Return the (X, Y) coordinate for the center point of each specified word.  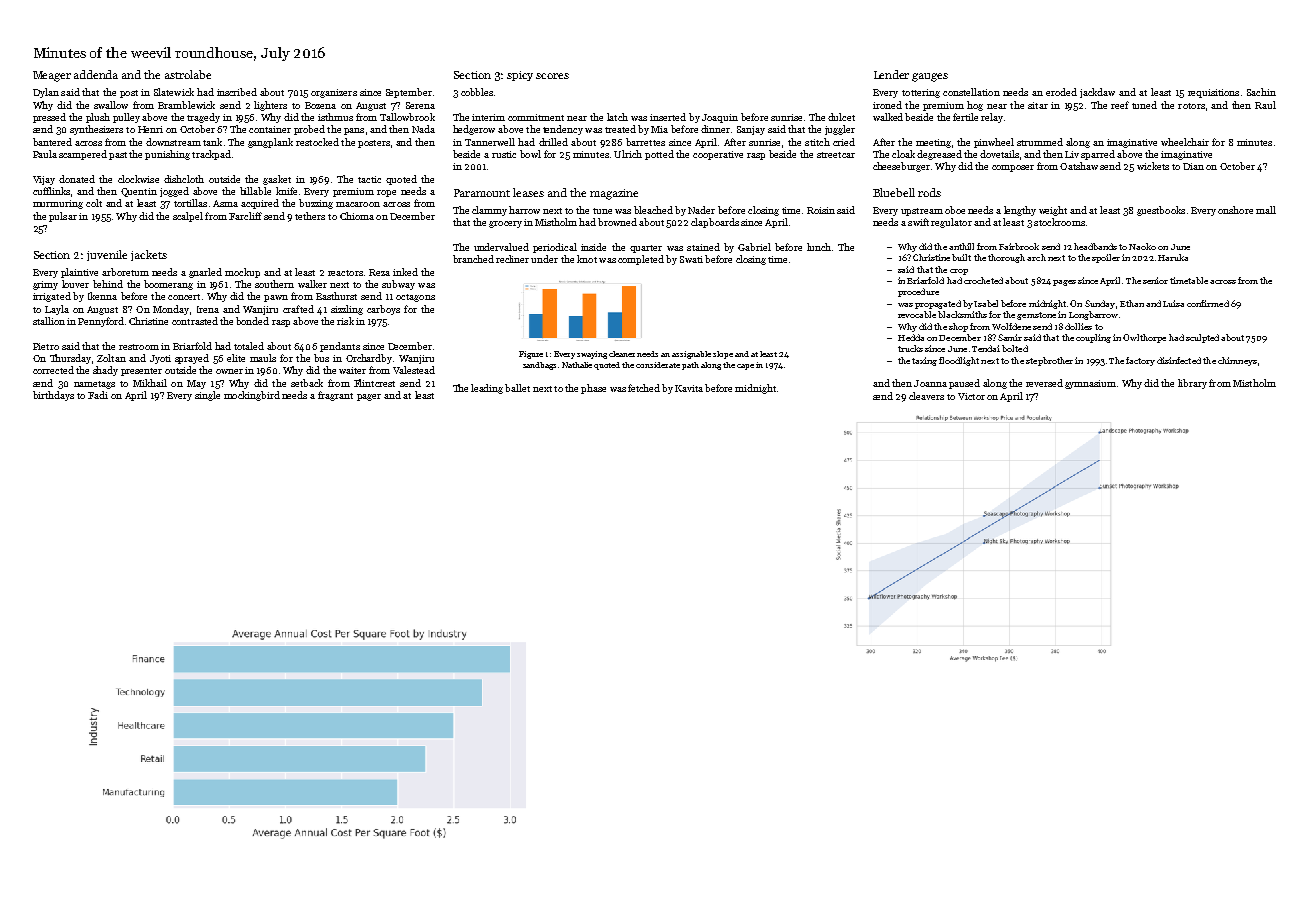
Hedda (911, 337)
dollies (1078, 326)
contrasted (195, 321)
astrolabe (188, 74)
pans (354, 131)
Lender (891, 74)
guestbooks (1161, 211)
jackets (149, 255)
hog (975, 106)
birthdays (53, 396)
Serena (420, 105)
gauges (930, 77)
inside (593, 247)
